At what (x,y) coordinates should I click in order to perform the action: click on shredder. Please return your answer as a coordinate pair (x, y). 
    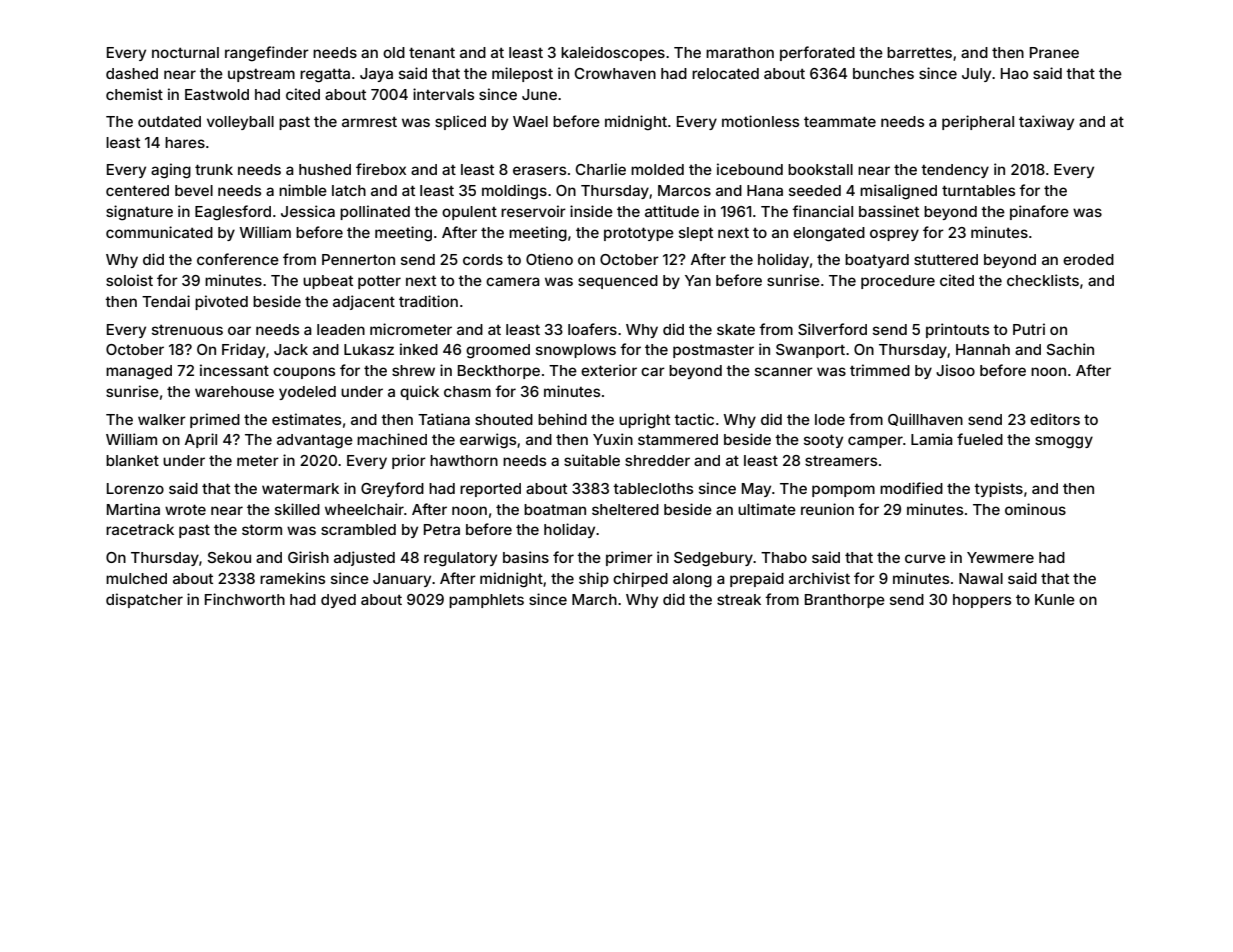
    Looking at the image, I should click on (657, 460).
